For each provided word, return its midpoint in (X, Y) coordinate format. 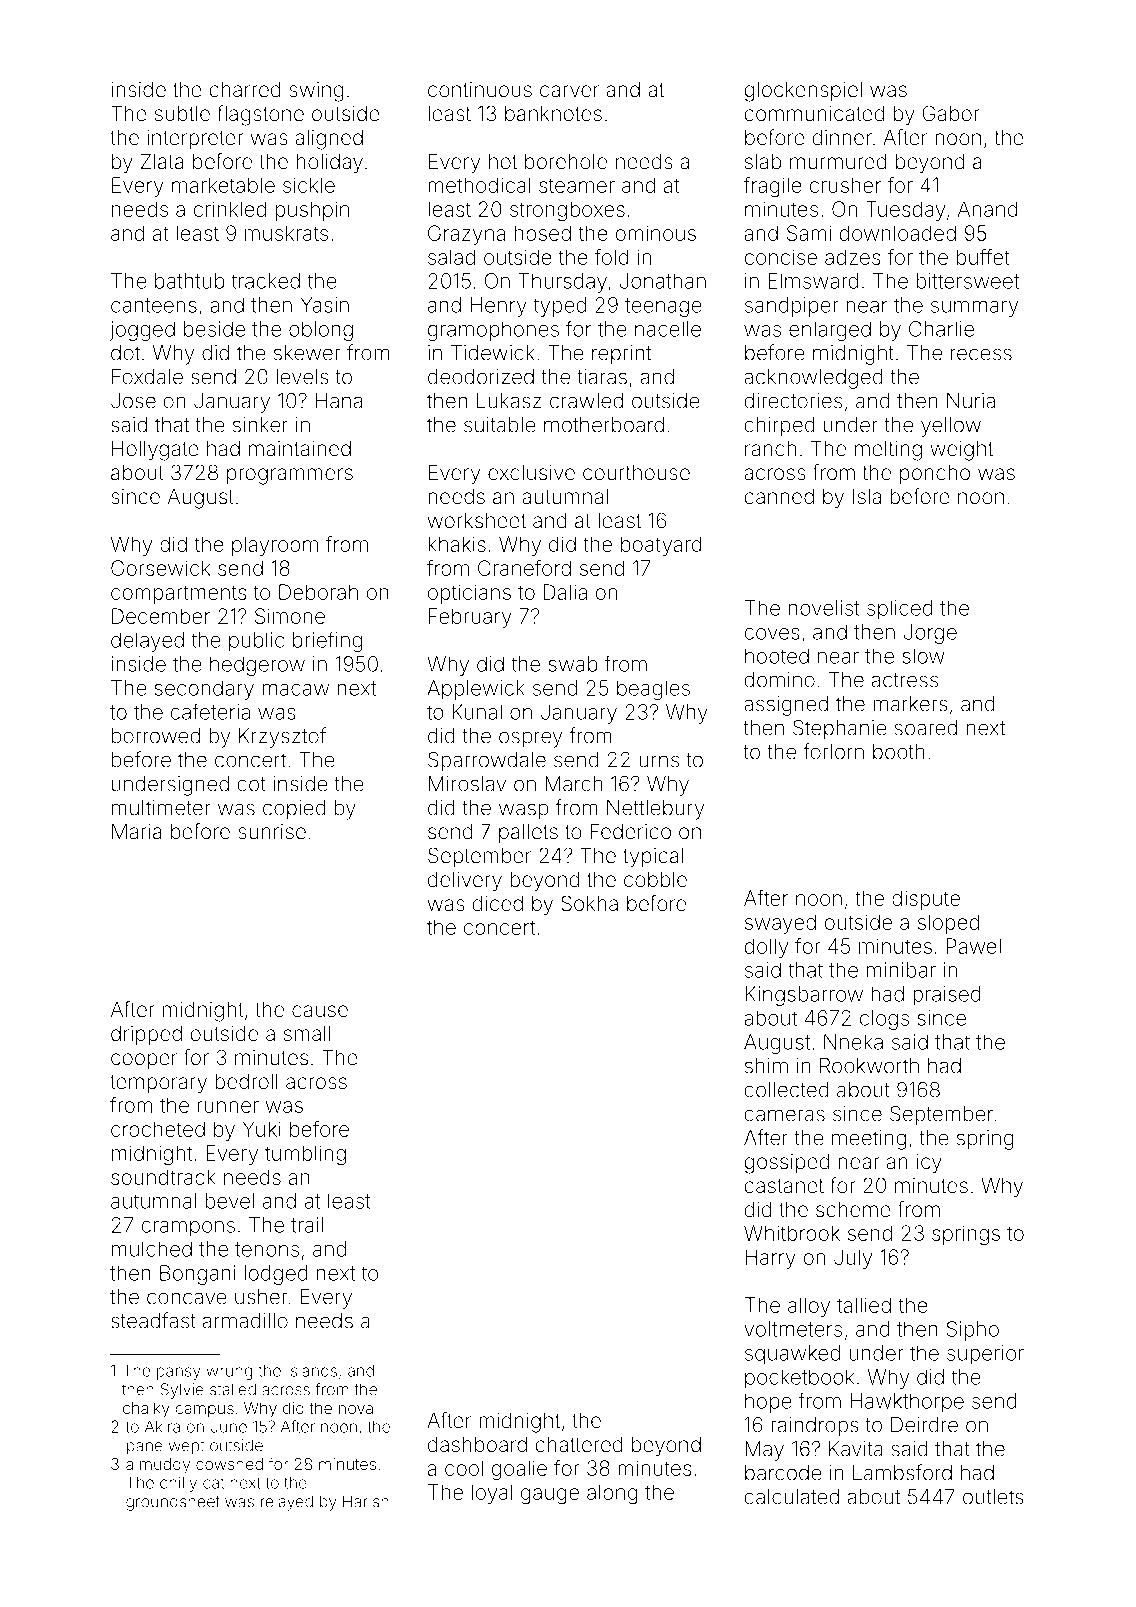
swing (316, 92)
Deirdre (924, 1425)
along (612, 1494)
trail (307, 1225)
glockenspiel (803, 92)
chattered (579, 1444)
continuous (480, 89)
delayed (147, 642)
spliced (900, 610)
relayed (287, 1503)
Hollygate (155, 451)
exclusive (531, 472)
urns (659, 761)
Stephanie (840, 730)
